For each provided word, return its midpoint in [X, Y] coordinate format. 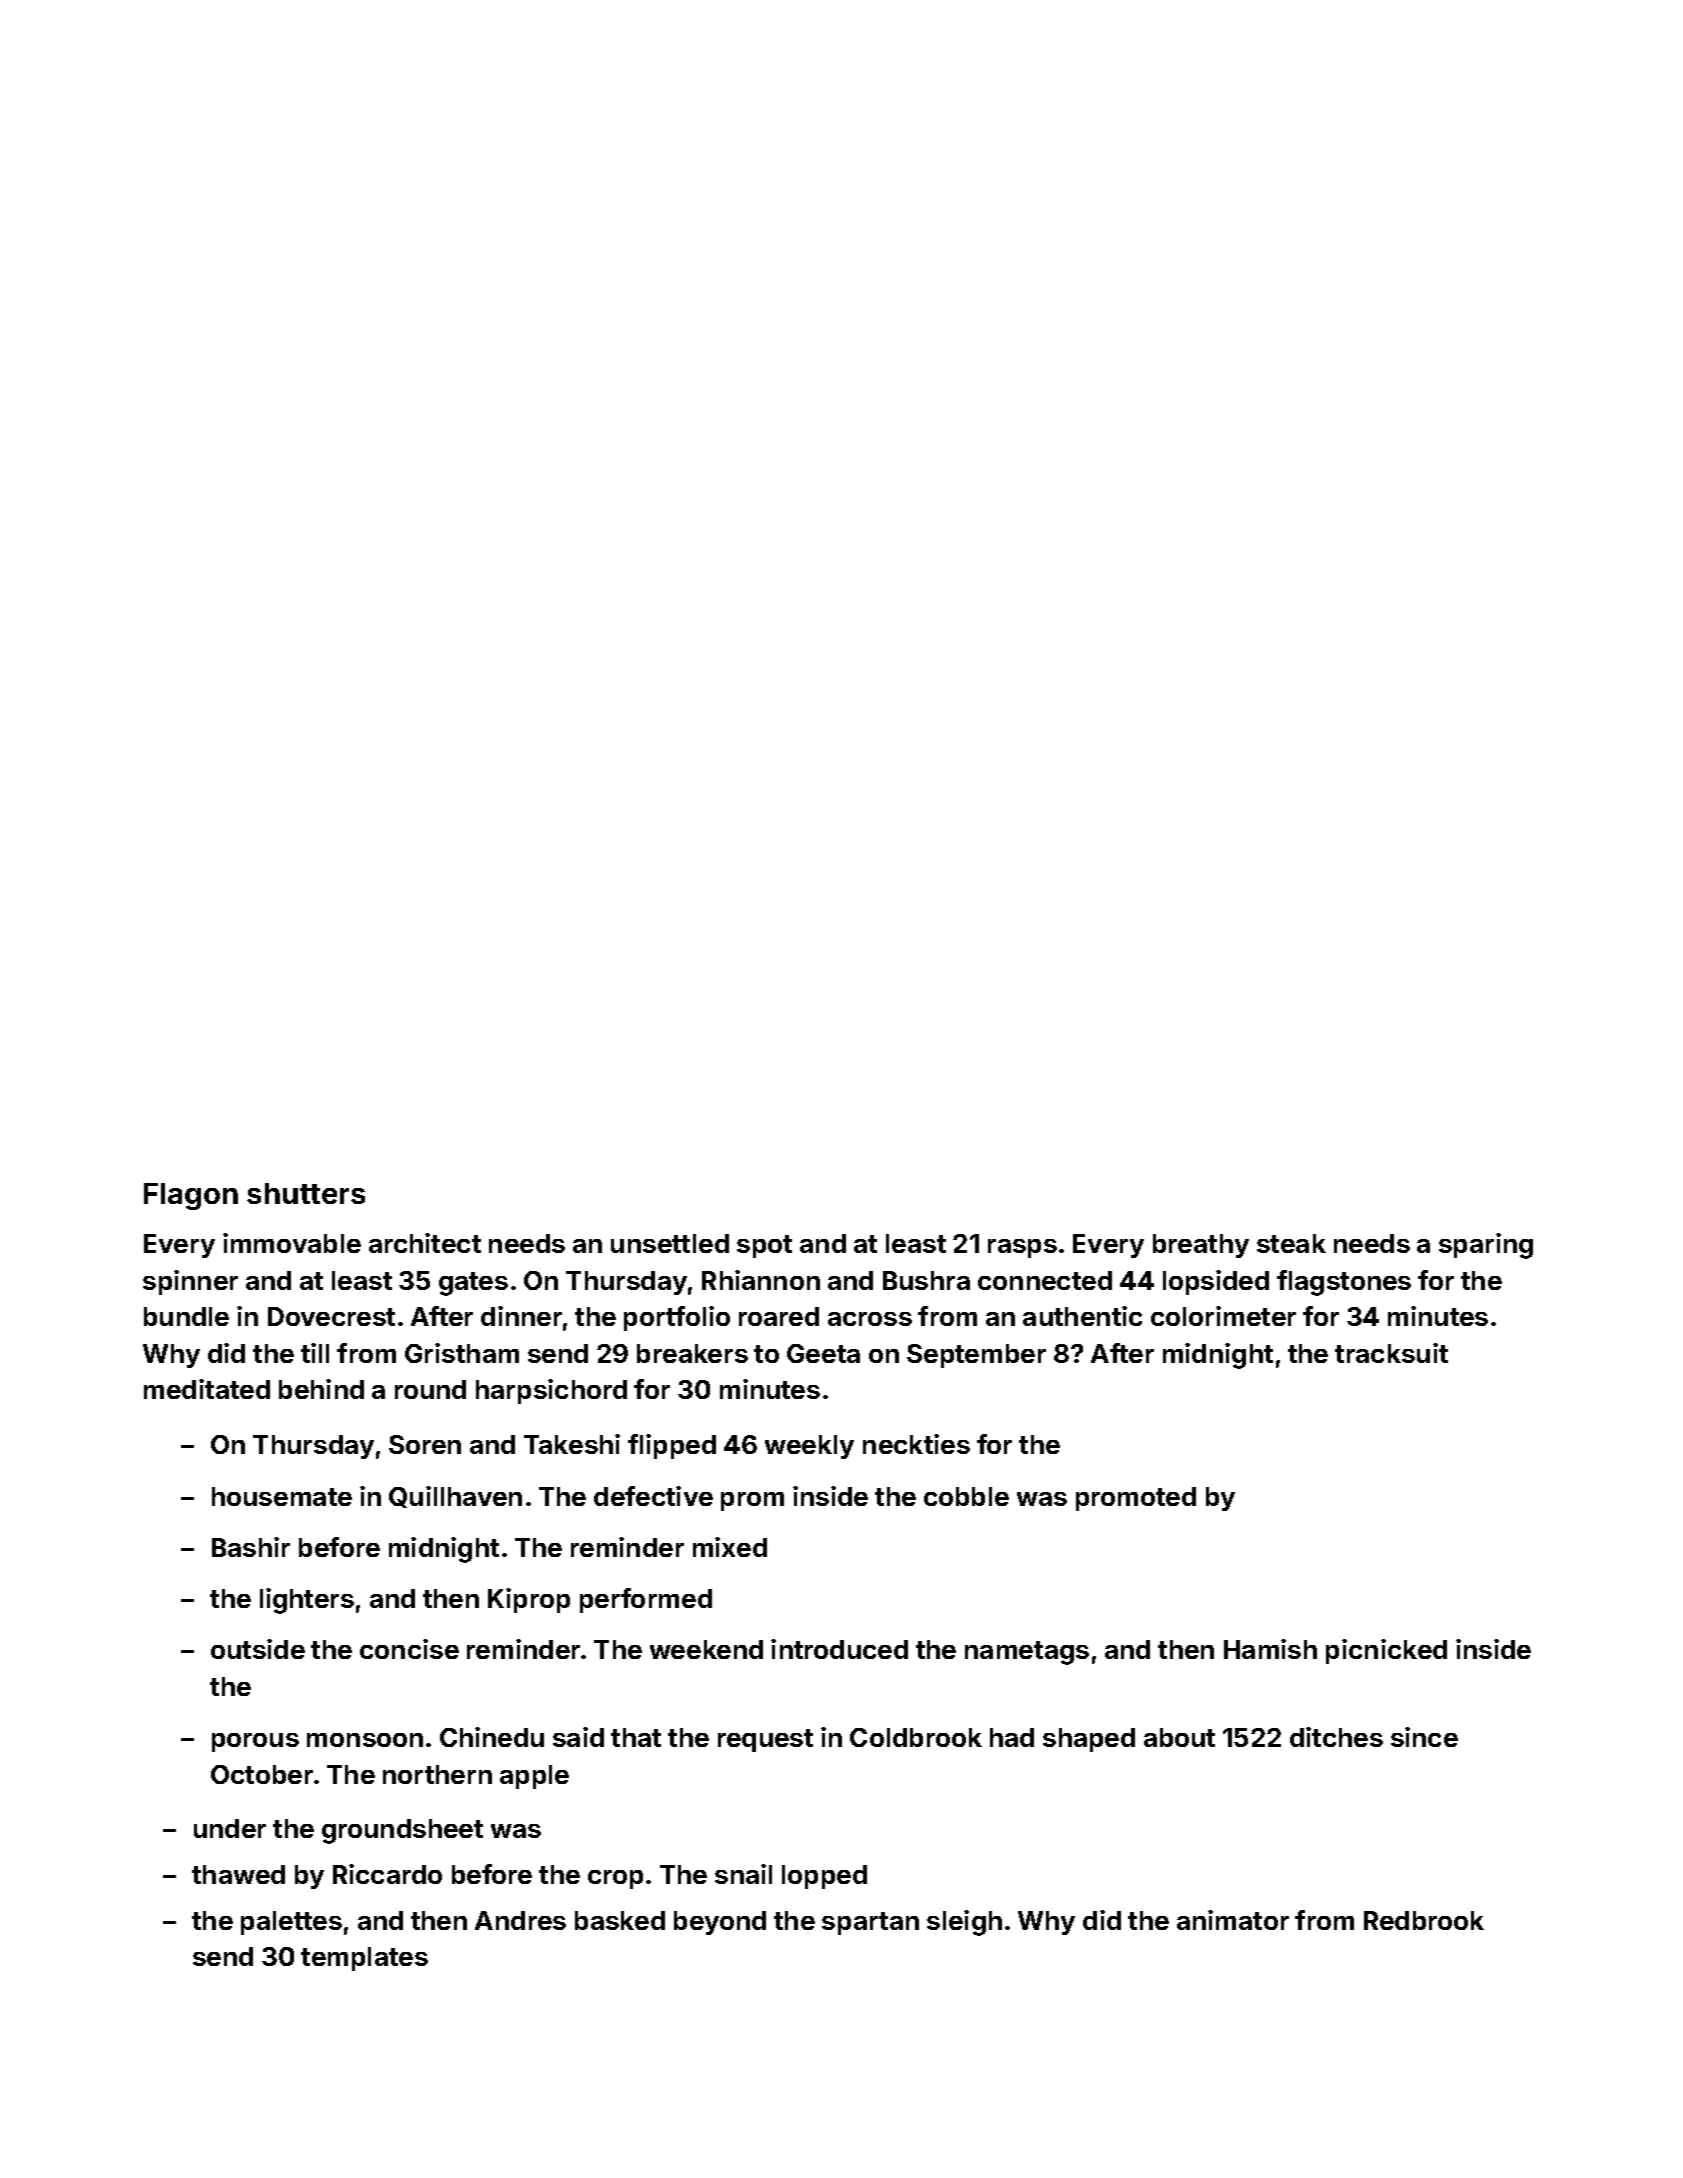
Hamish [1270, 1649]
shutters [306, 1193]
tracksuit [1391, 1353]
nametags [1027, 1653]
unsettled [670, 1243]
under [230, 1828]
